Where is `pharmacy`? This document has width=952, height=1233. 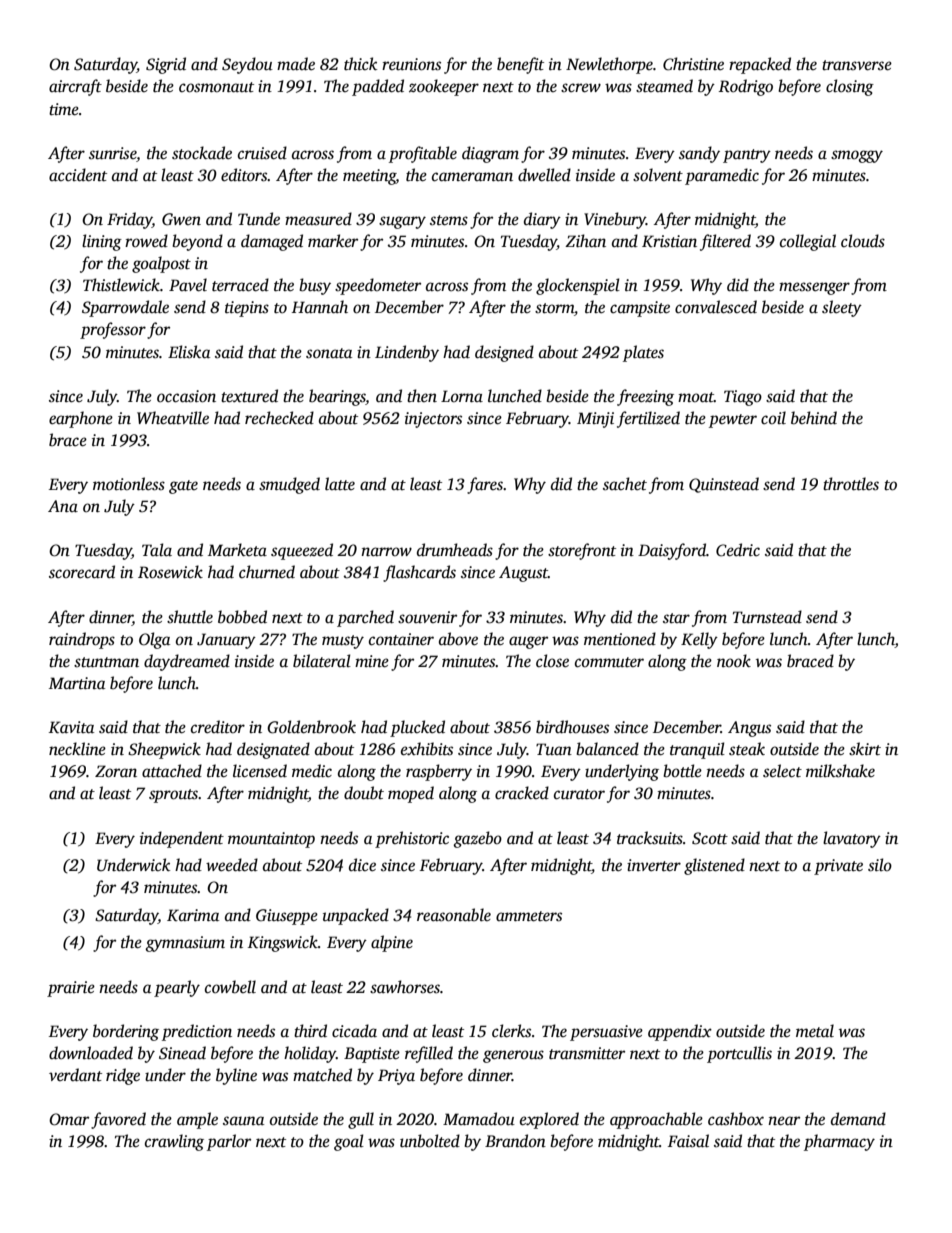 pharmacy is located at coordinates (839, 1142).
